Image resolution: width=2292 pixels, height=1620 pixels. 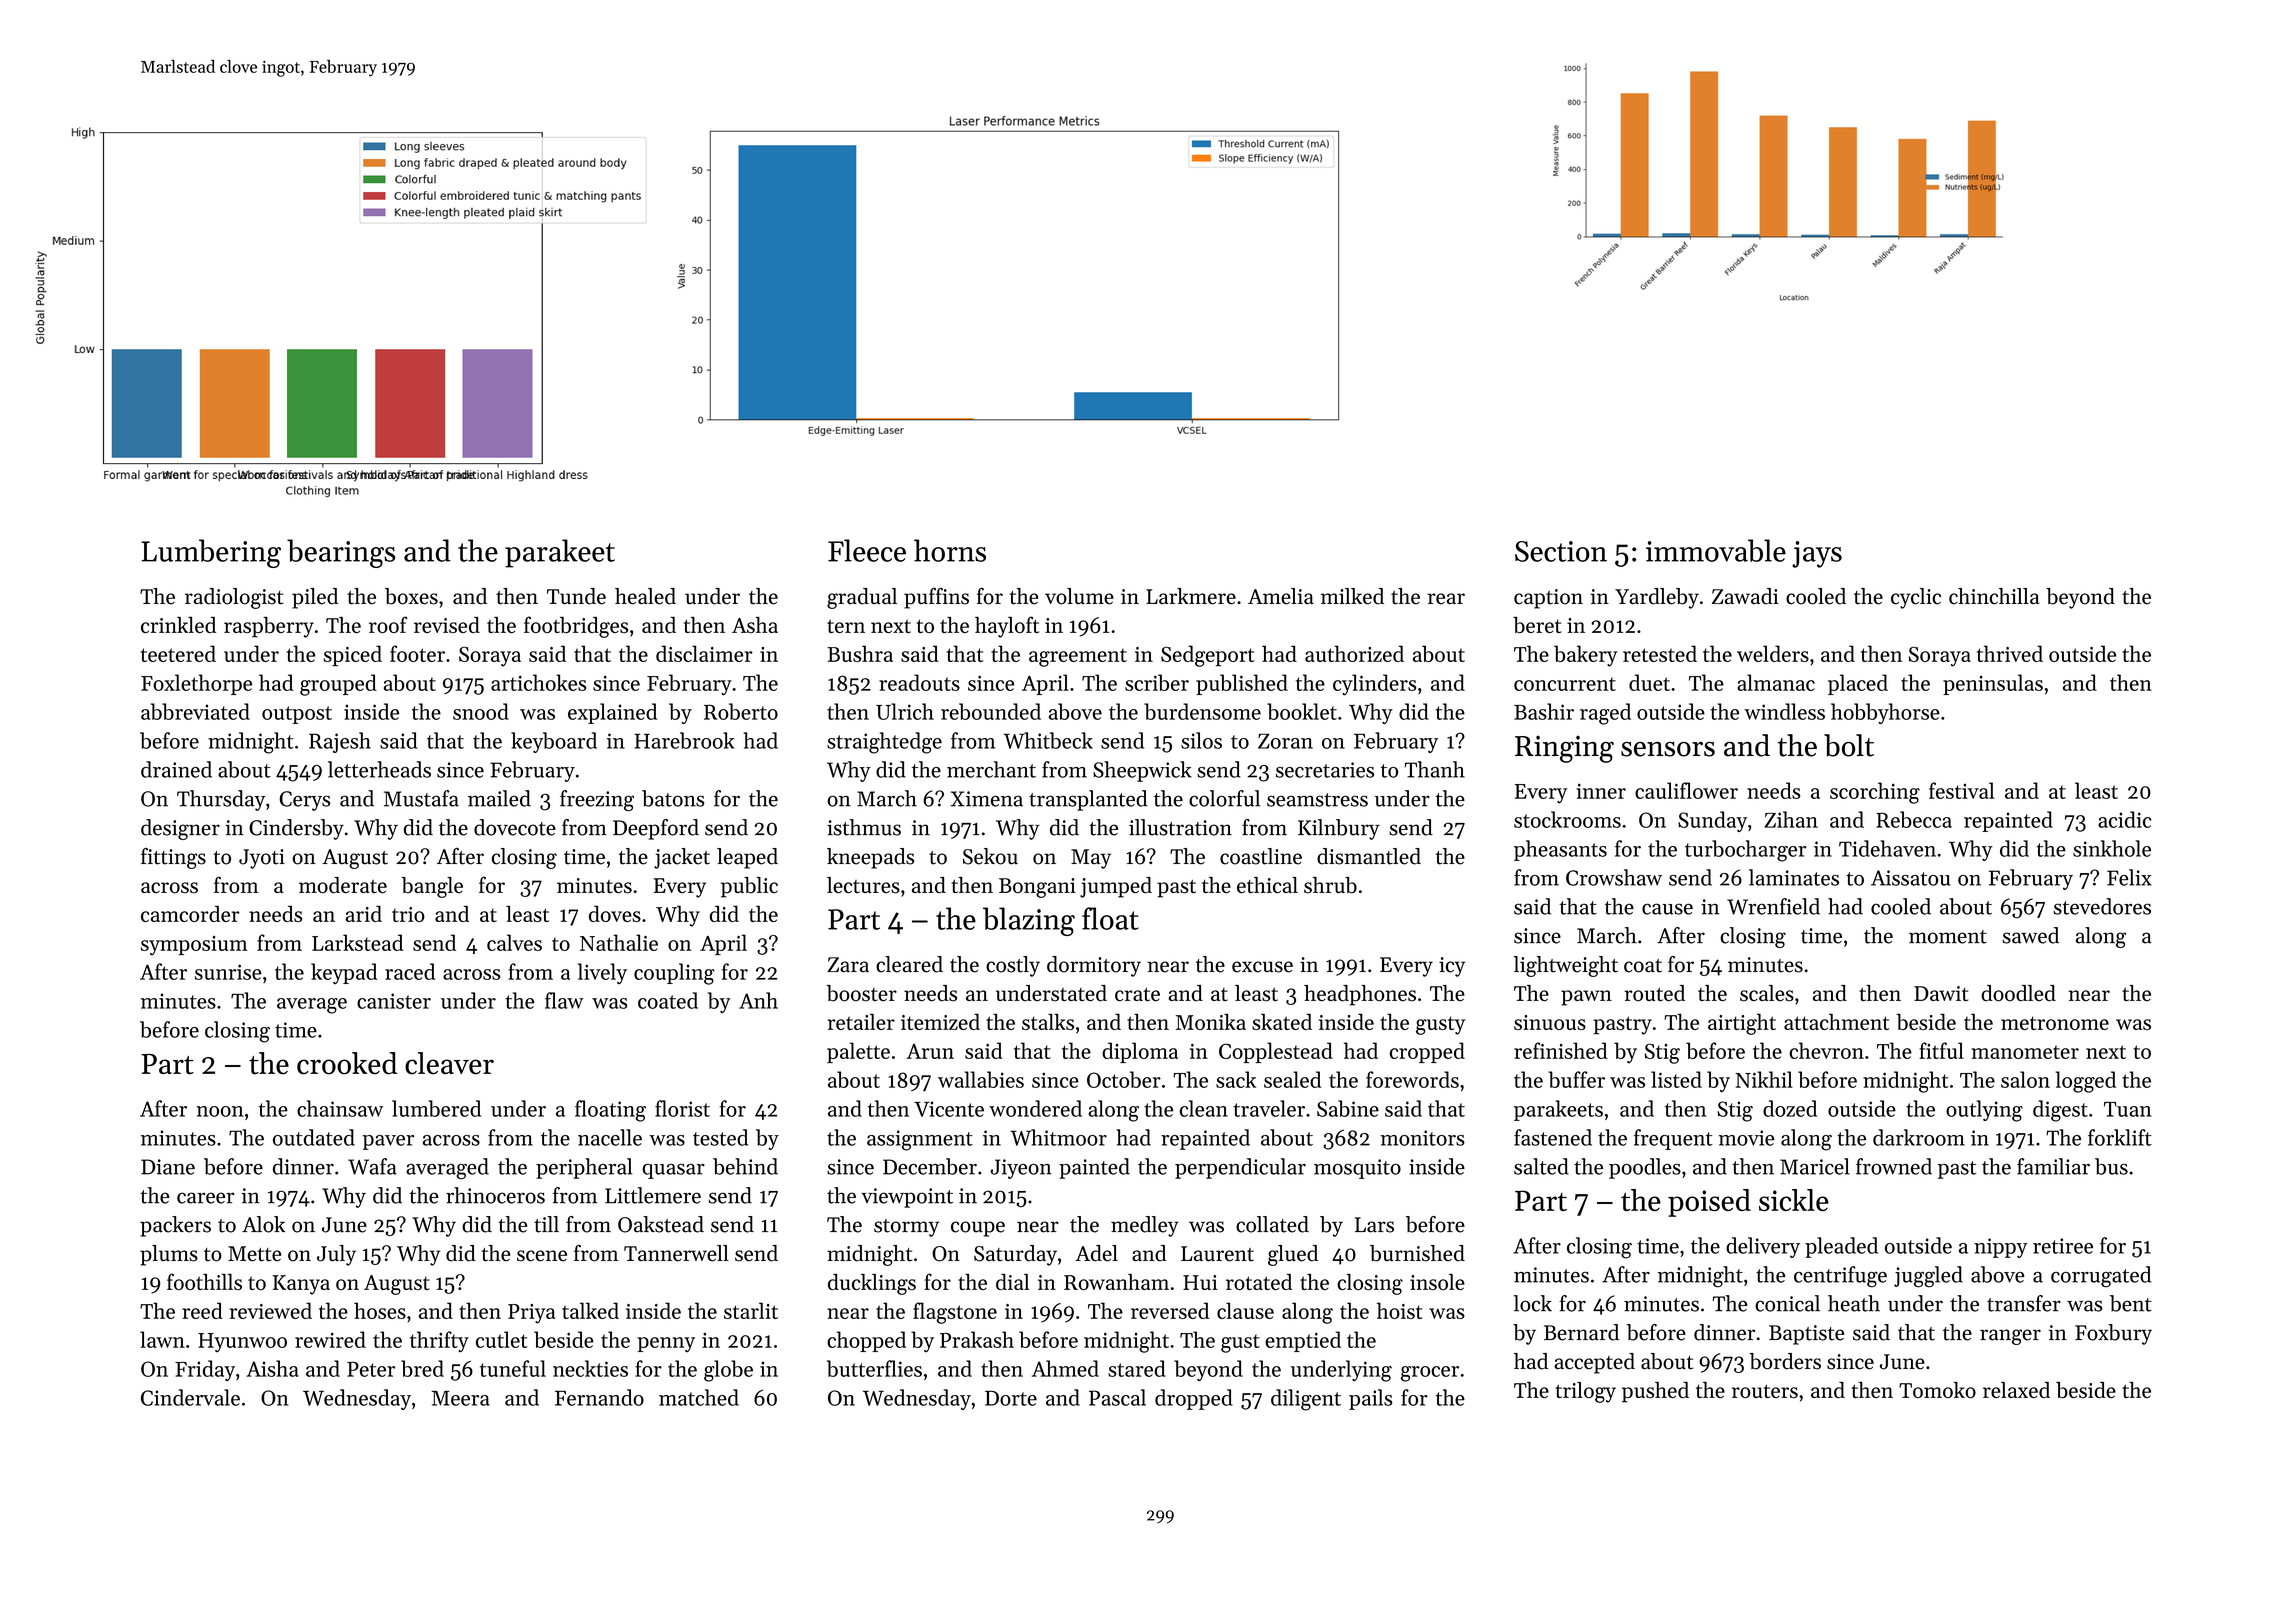 What do you see at coordinates (645, 596) in the screenshot?
I see `healed` at bounding box center [645, 596].
